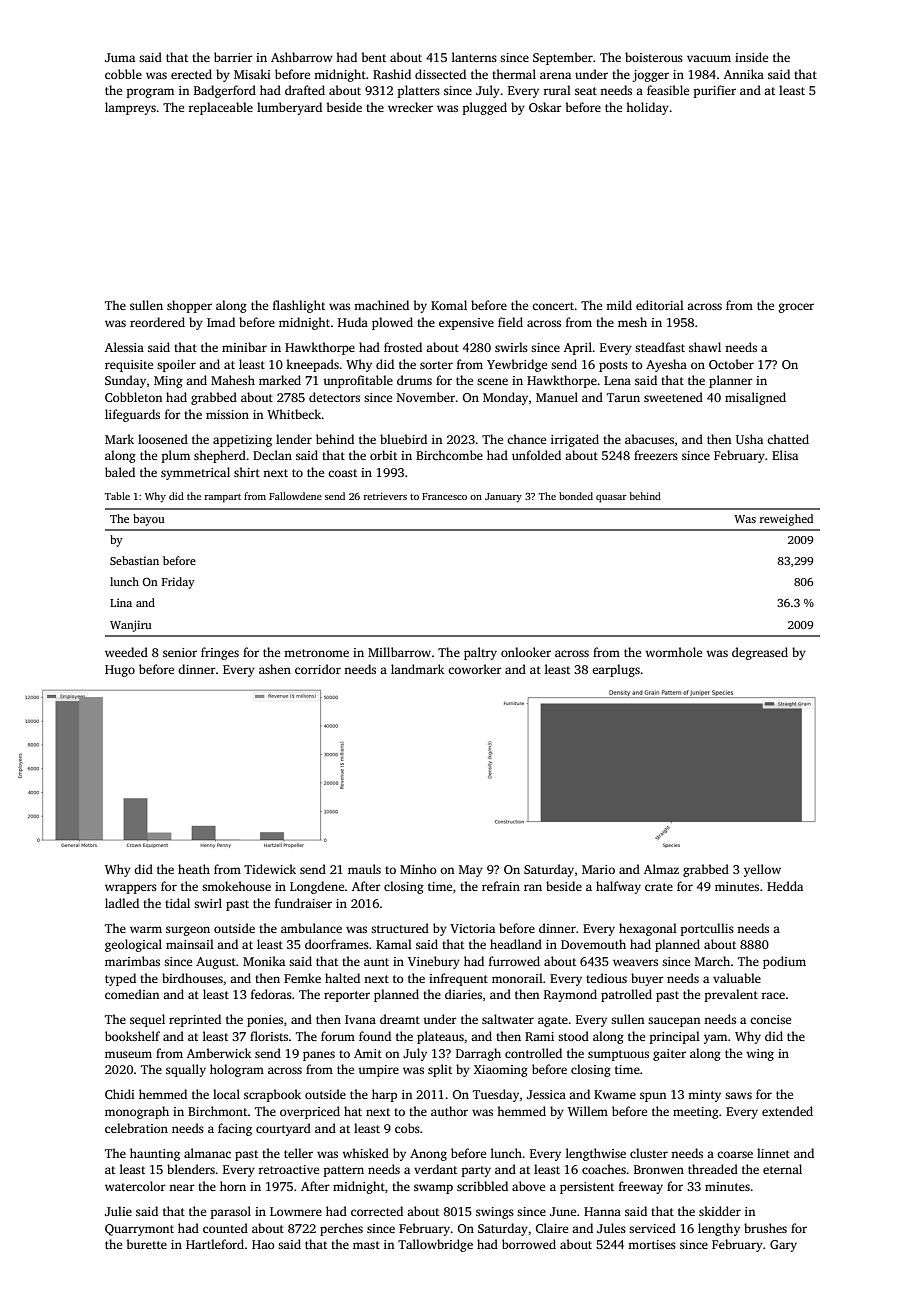 This document has height=1308, width=924. What do you see at coordinates (220, 653) in the document?
I see `fringes` at bounding box center [220, 653].
